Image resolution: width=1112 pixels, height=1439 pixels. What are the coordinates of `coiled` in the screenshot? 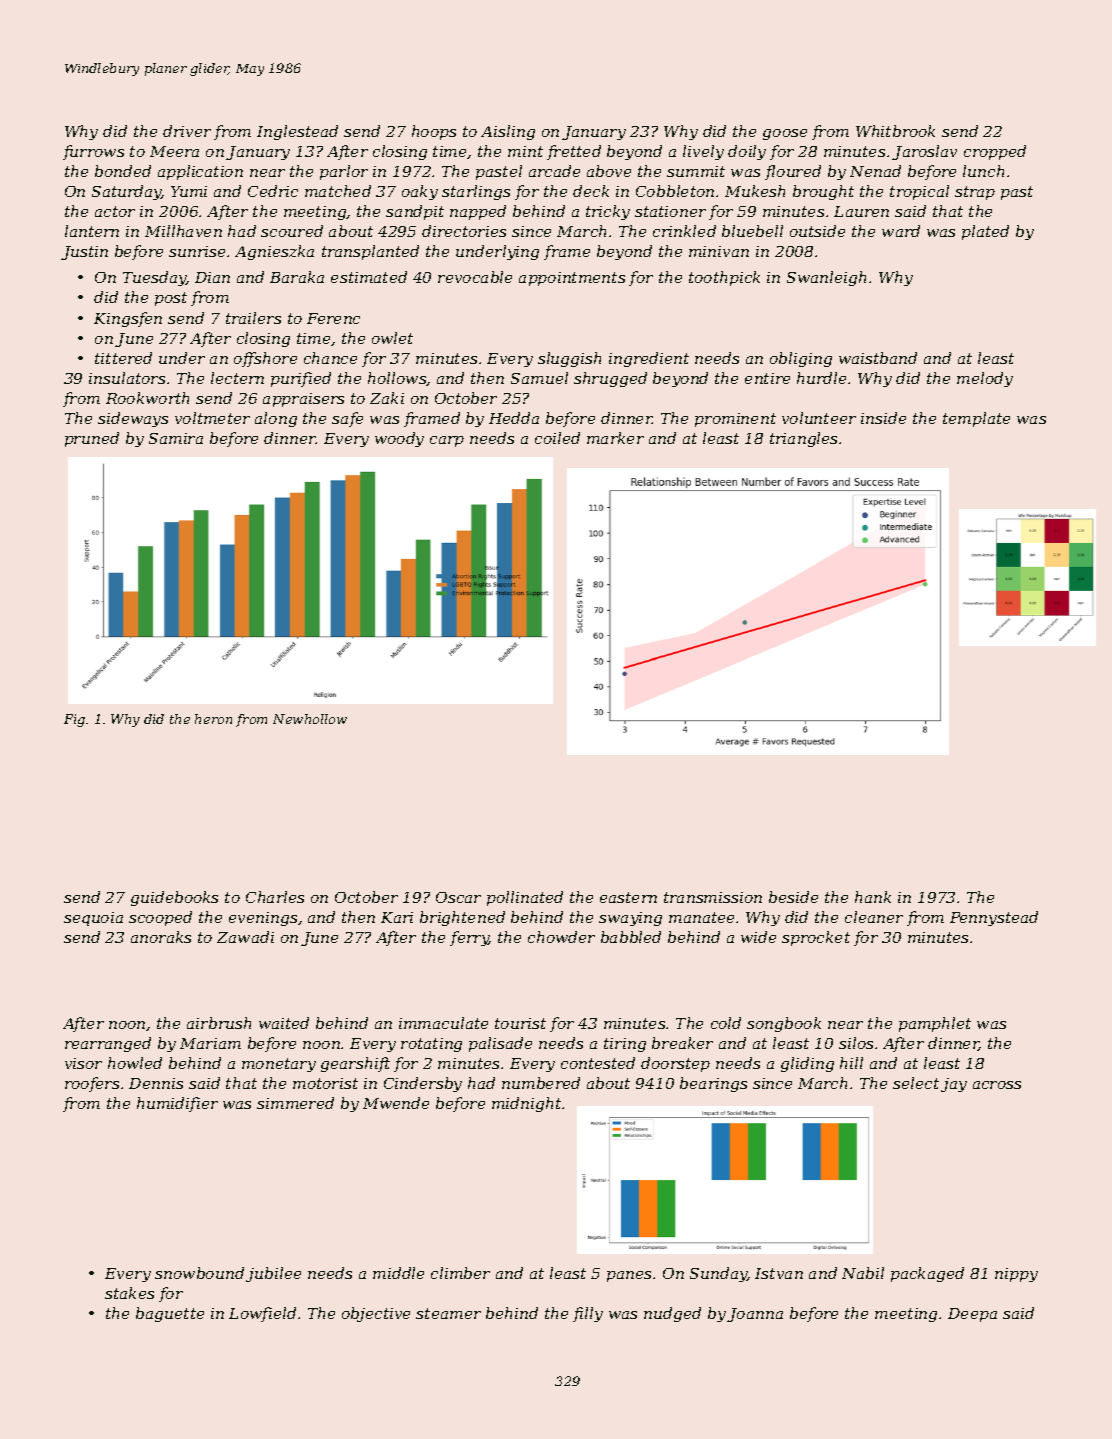 It's located at (557, 438).
